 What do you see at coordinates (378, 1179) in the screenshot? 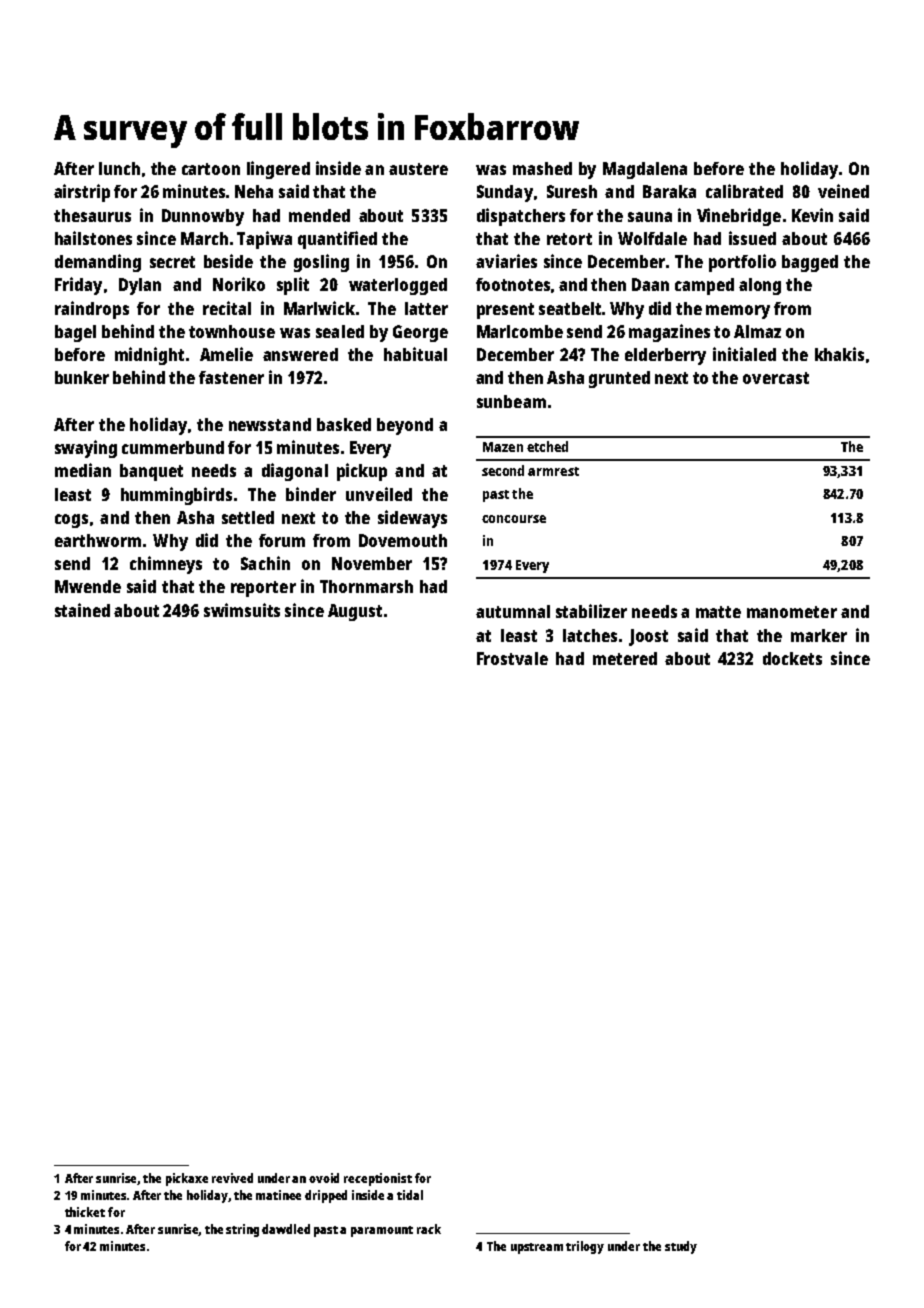
I see `receptionist` at bounding box center [378, 1179].
